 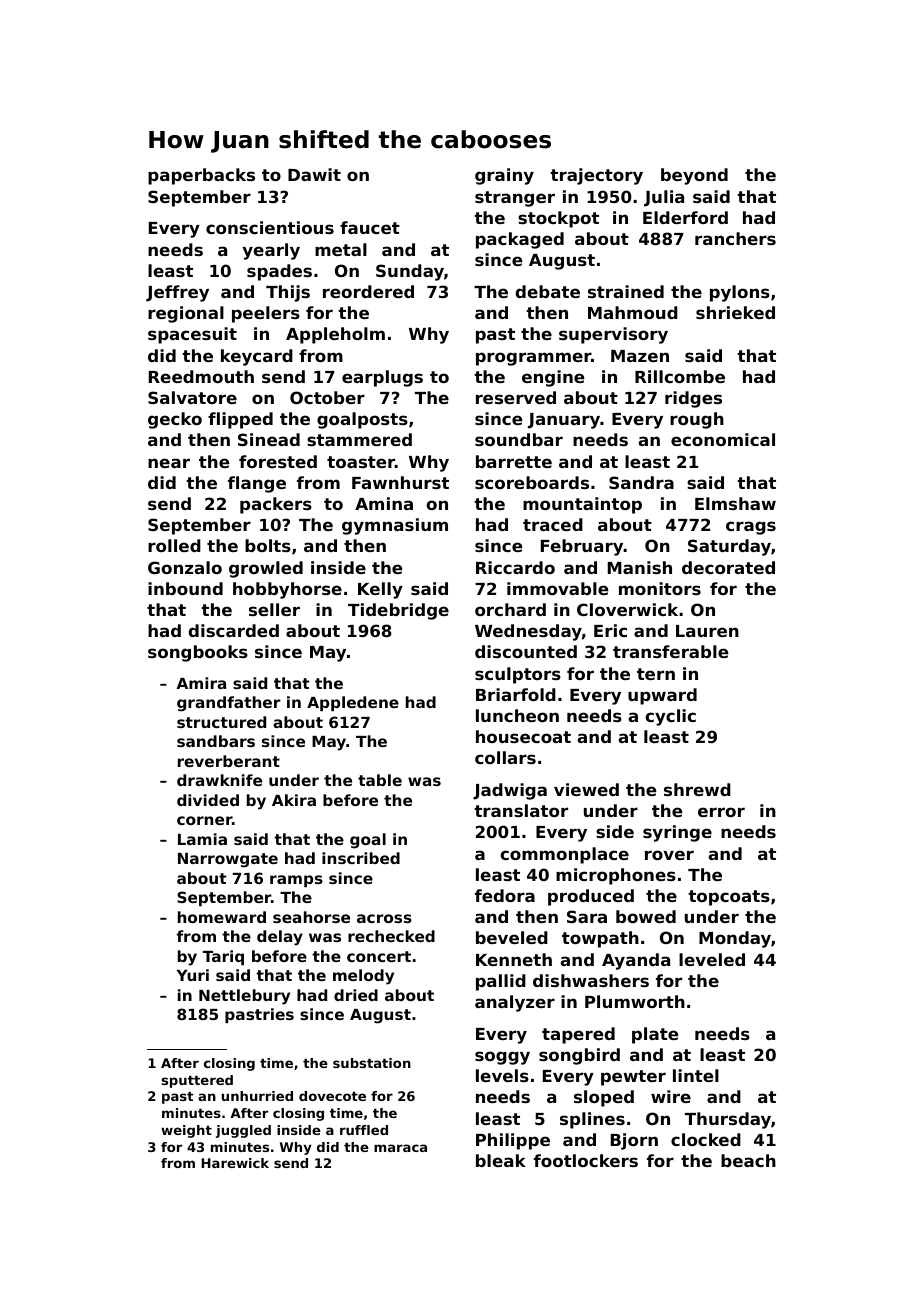 What do you see at coordinates (694, 176) in the screenshot?
I see `beyond` at bounding box center [694, 176].
